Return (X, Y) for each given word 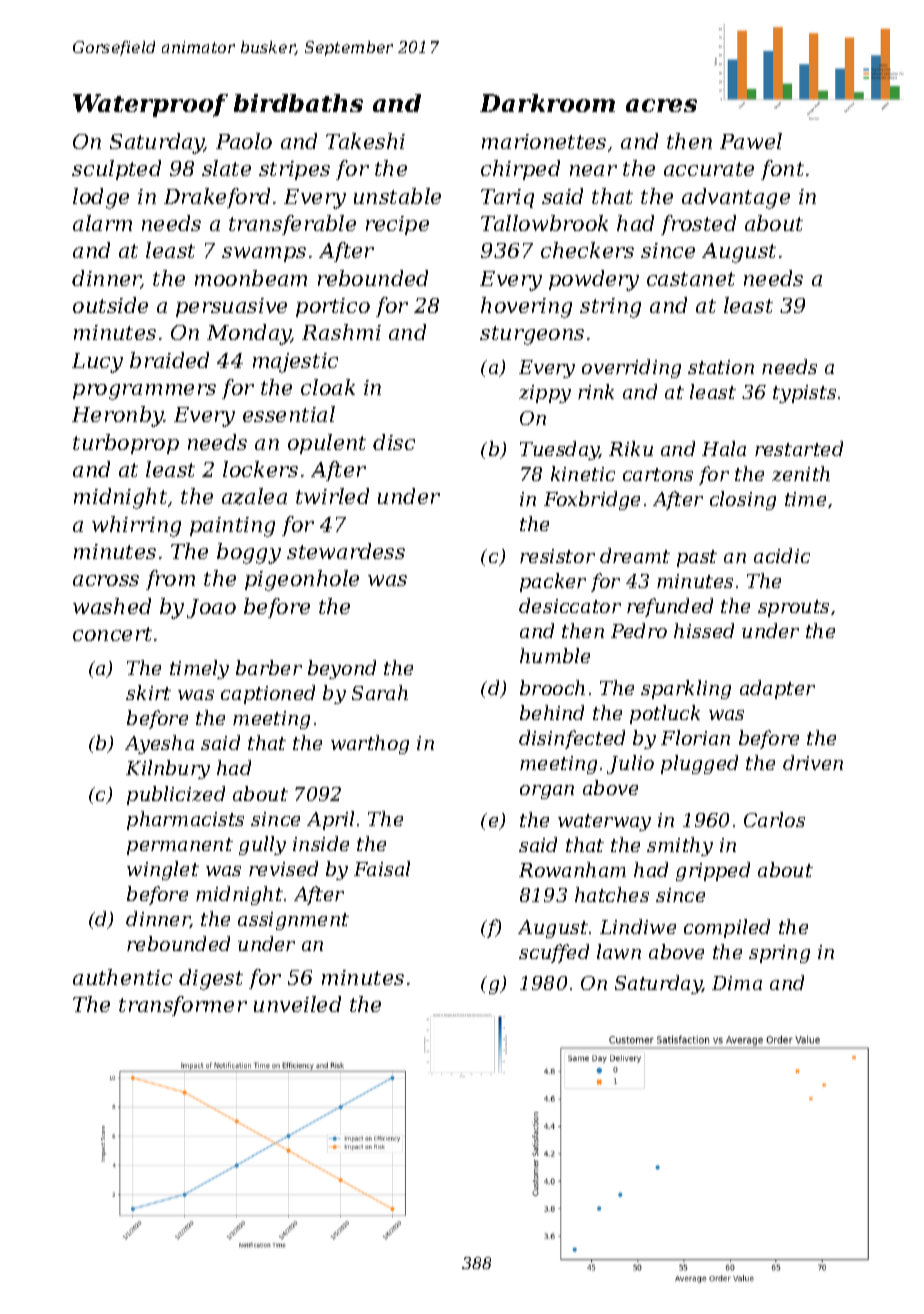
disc (394, 442)
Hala (724, 448)
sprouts (793, 608)
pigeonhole (302, 580)
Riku (631, 448)
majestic (295, 363)
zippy (545, 394)
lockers (260, 469)
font (782, 170)
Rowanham (572, 869)
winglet (163, 870)
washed (112, 606)
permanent (180, 846)
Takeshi (365, 141)
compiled (727, 928)
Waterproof (150, 105)
